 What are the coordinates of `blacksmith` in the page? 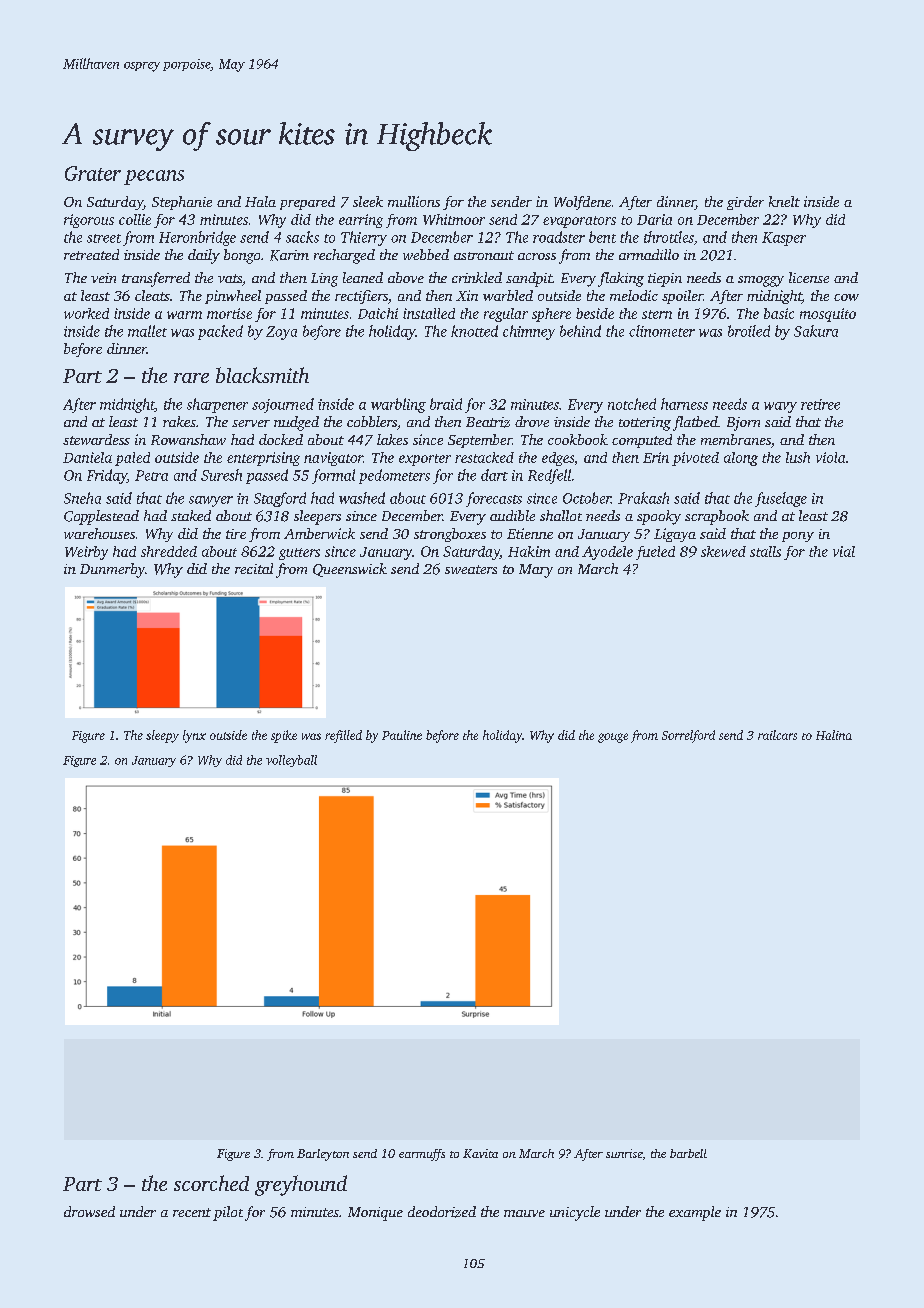 It's located at (262, 375).
